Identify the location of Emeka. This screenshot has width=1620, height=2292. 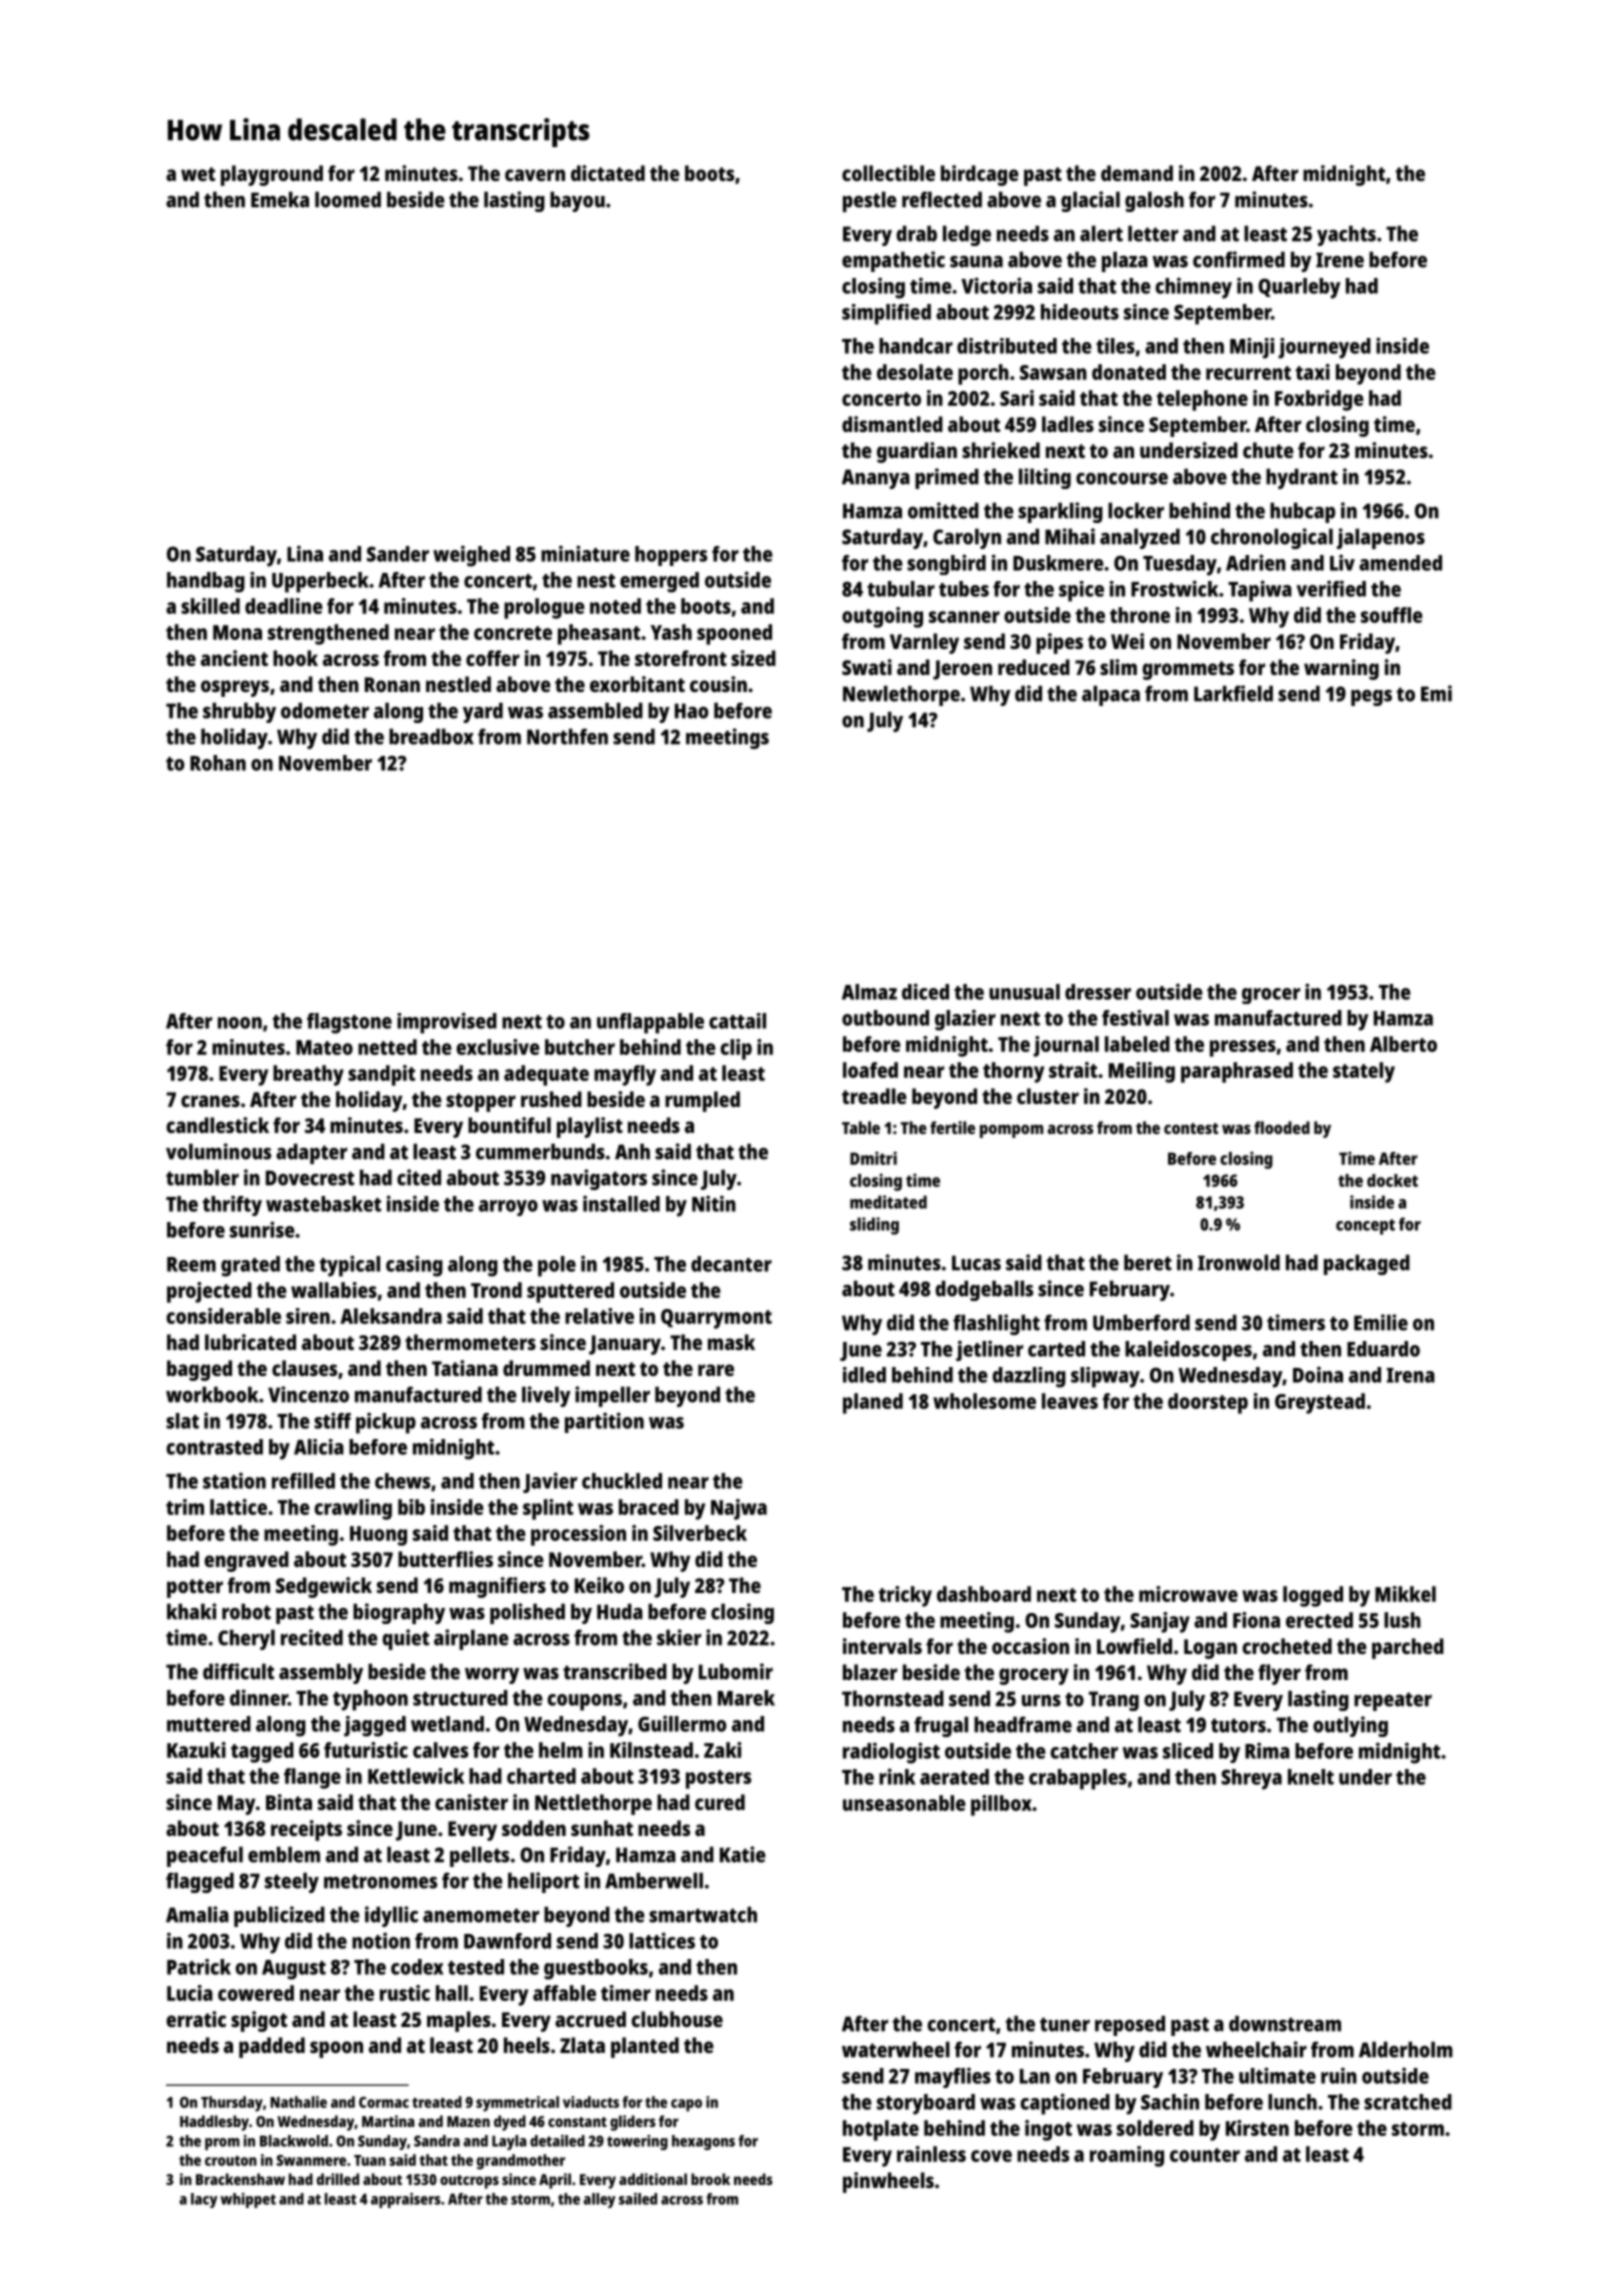
(280, 199).
